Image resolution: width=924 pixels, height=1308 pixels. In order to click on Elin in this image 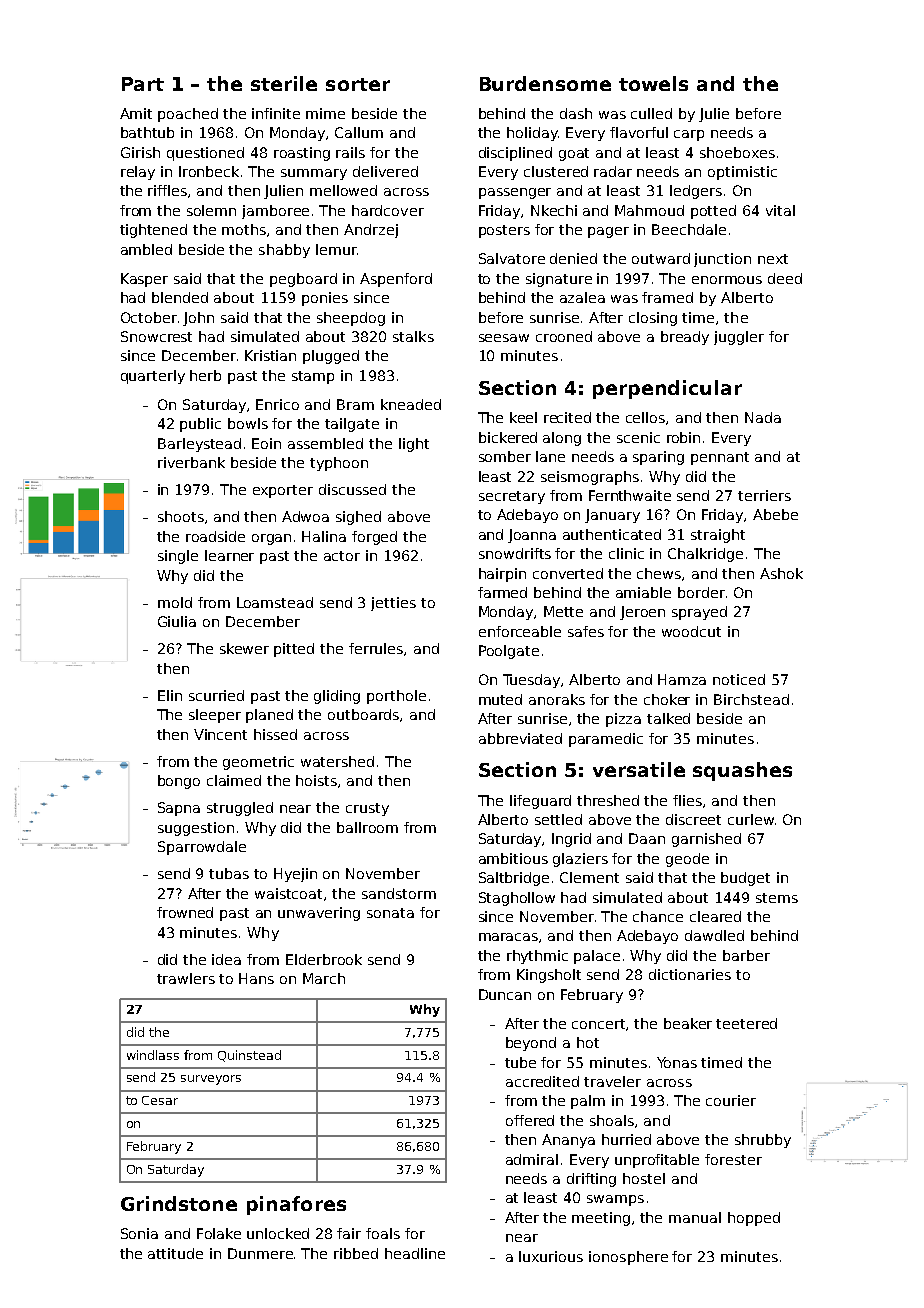, I will do `click(170, 695)`.
